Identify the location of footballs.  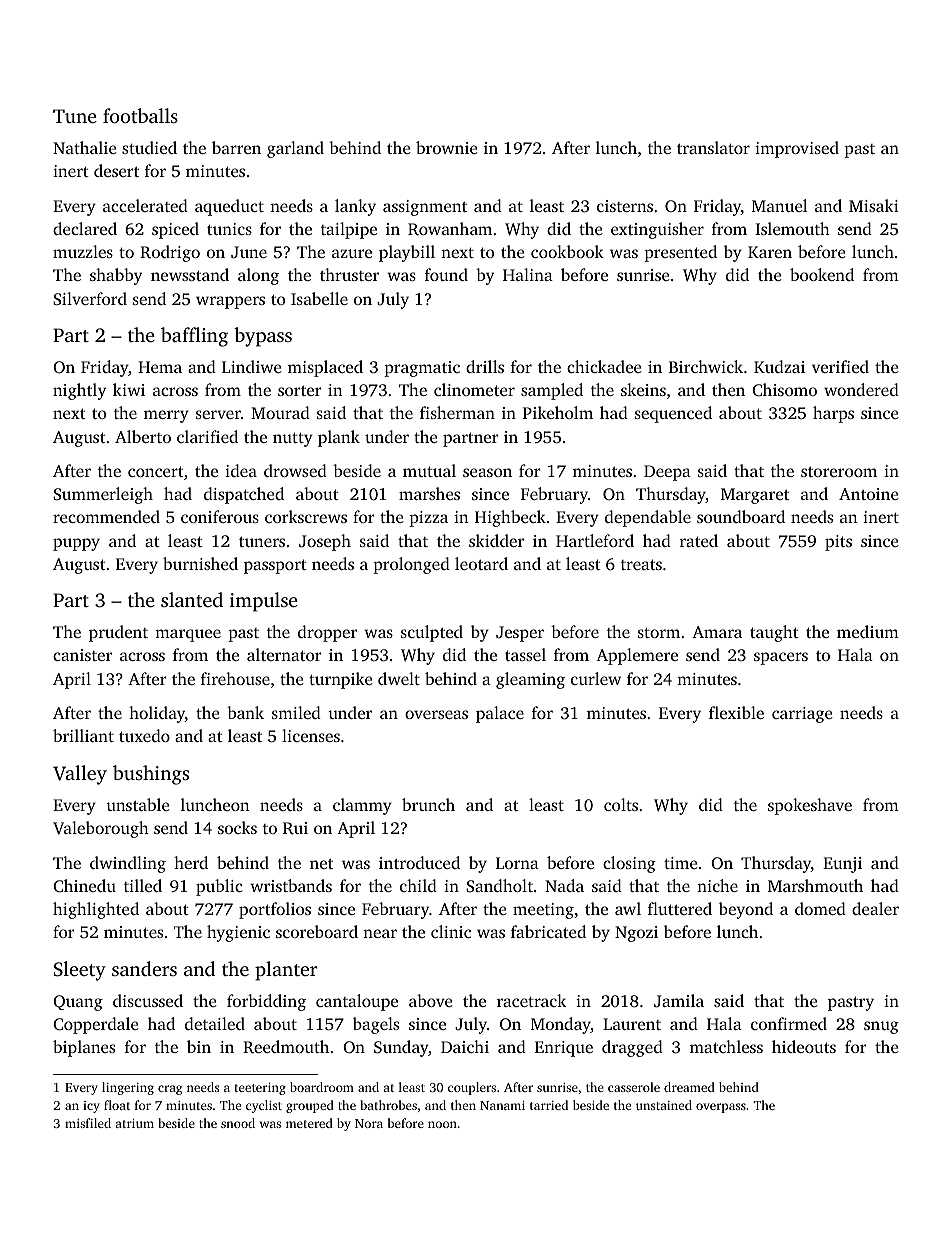
(140, 115).
